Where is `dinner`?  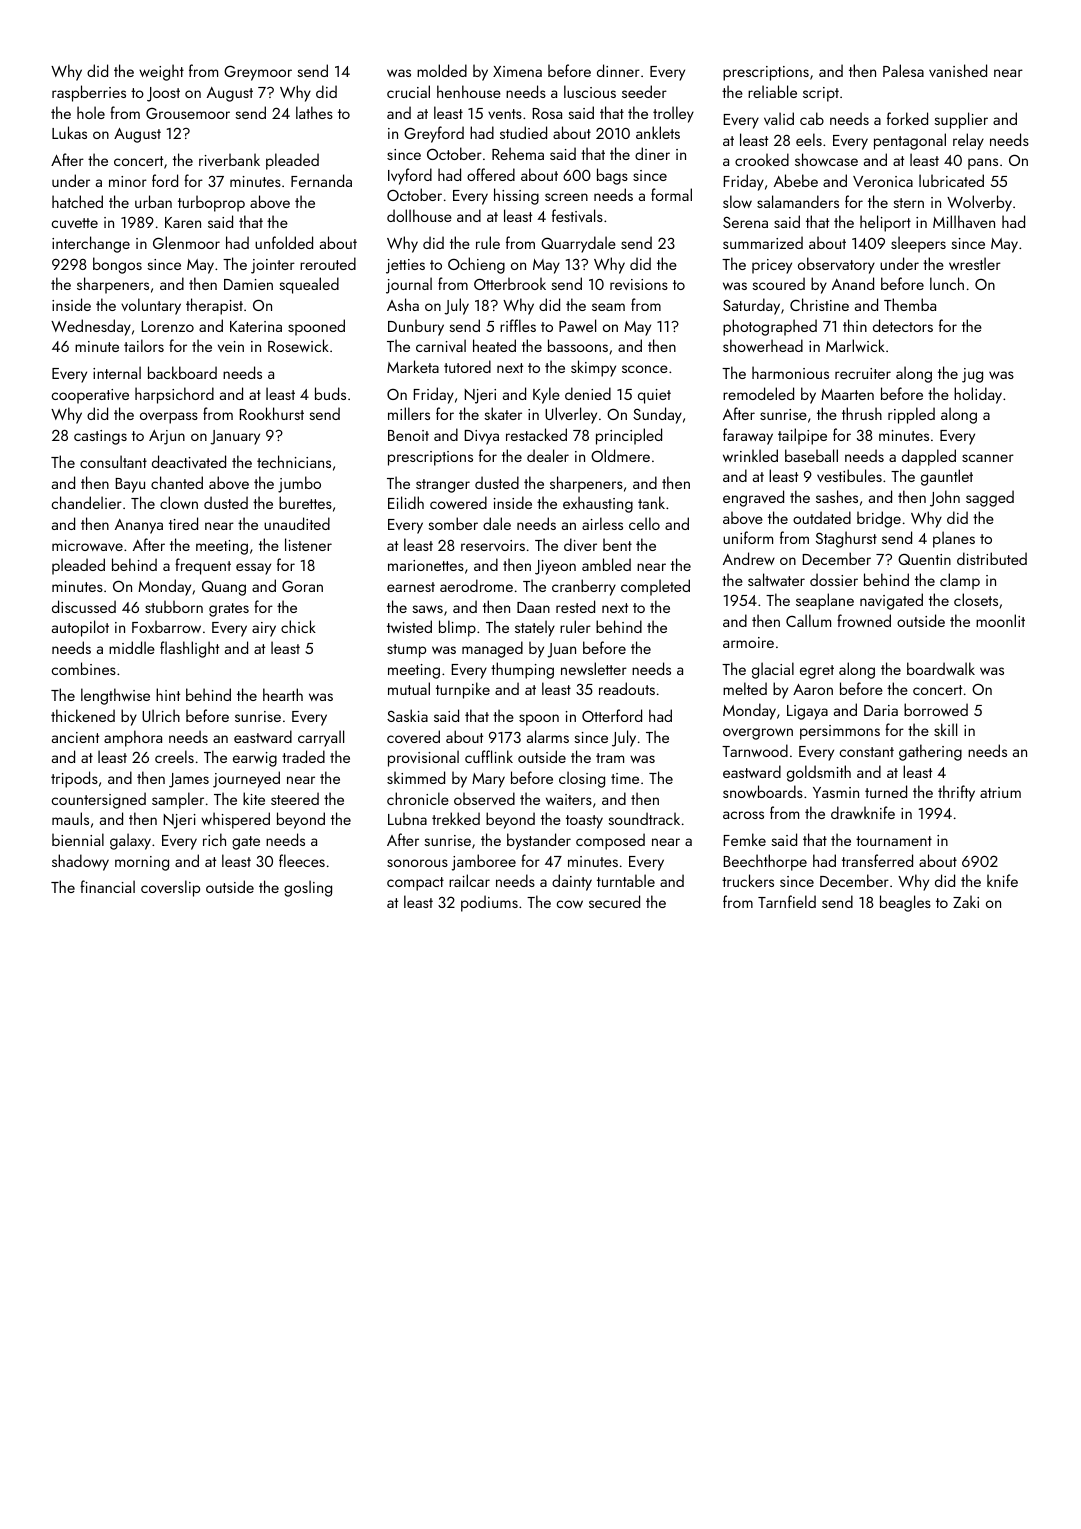
dinner is located at coordinates (618, 70).
